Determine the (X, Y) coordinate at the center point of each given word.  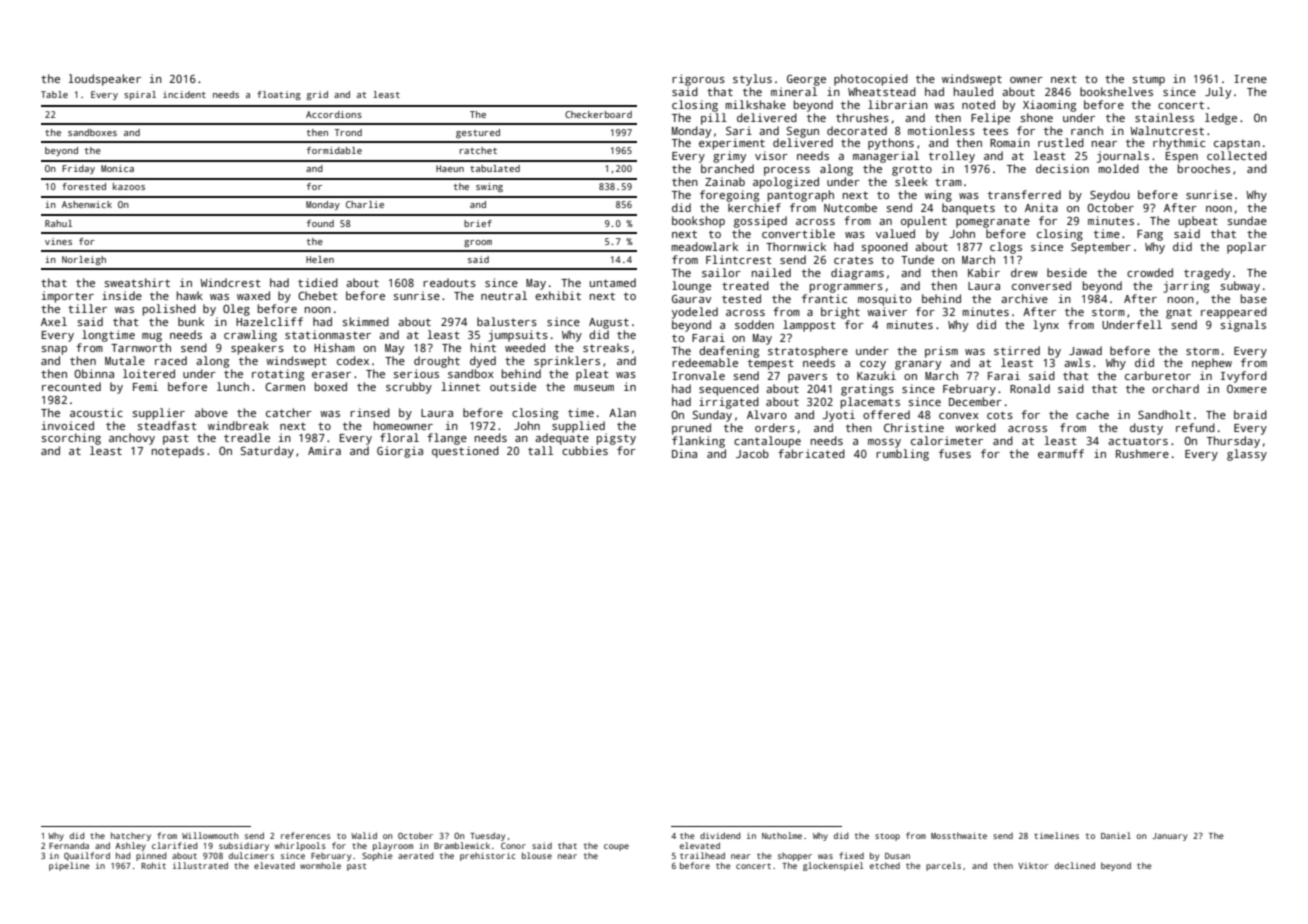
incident (184, 94)
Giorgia (400, 452)
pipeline (69, 866)
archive (1024, 298)
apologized (786, 183)
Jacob (752, 453)
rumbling (902, 455)
